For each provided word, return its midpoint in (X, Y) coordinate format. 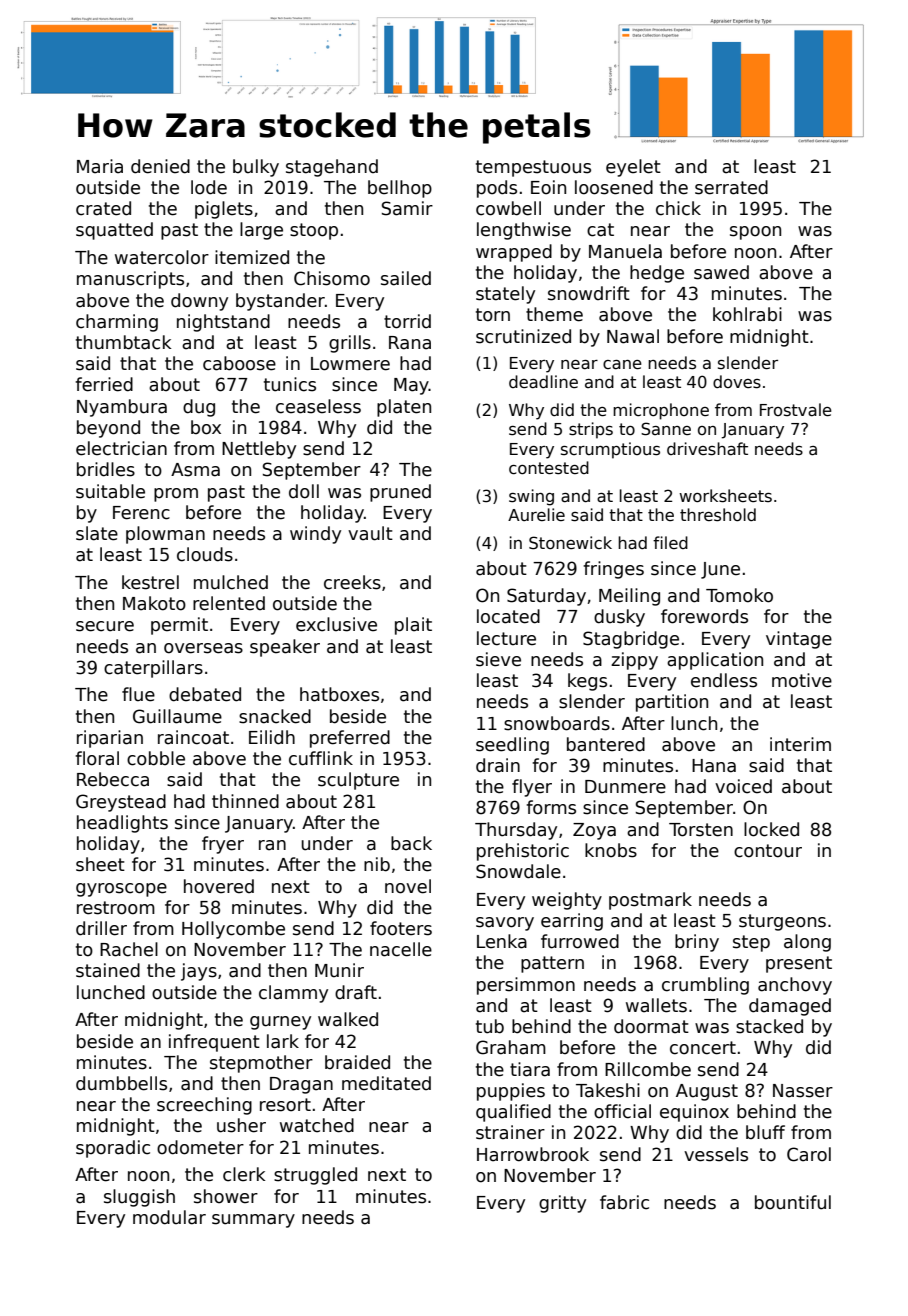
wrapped (514, 253)
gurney (280, 1023)
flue (138, 694)
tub (490, 1026)
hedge (657, 274)
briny (697, 943)
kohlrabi (747, 314)
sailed (406, 278)
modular (169, 1217)
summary (253, 1221)
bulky (256, 168)
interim (800, 744)
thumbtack (123, 342)
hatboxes (339, 694)
